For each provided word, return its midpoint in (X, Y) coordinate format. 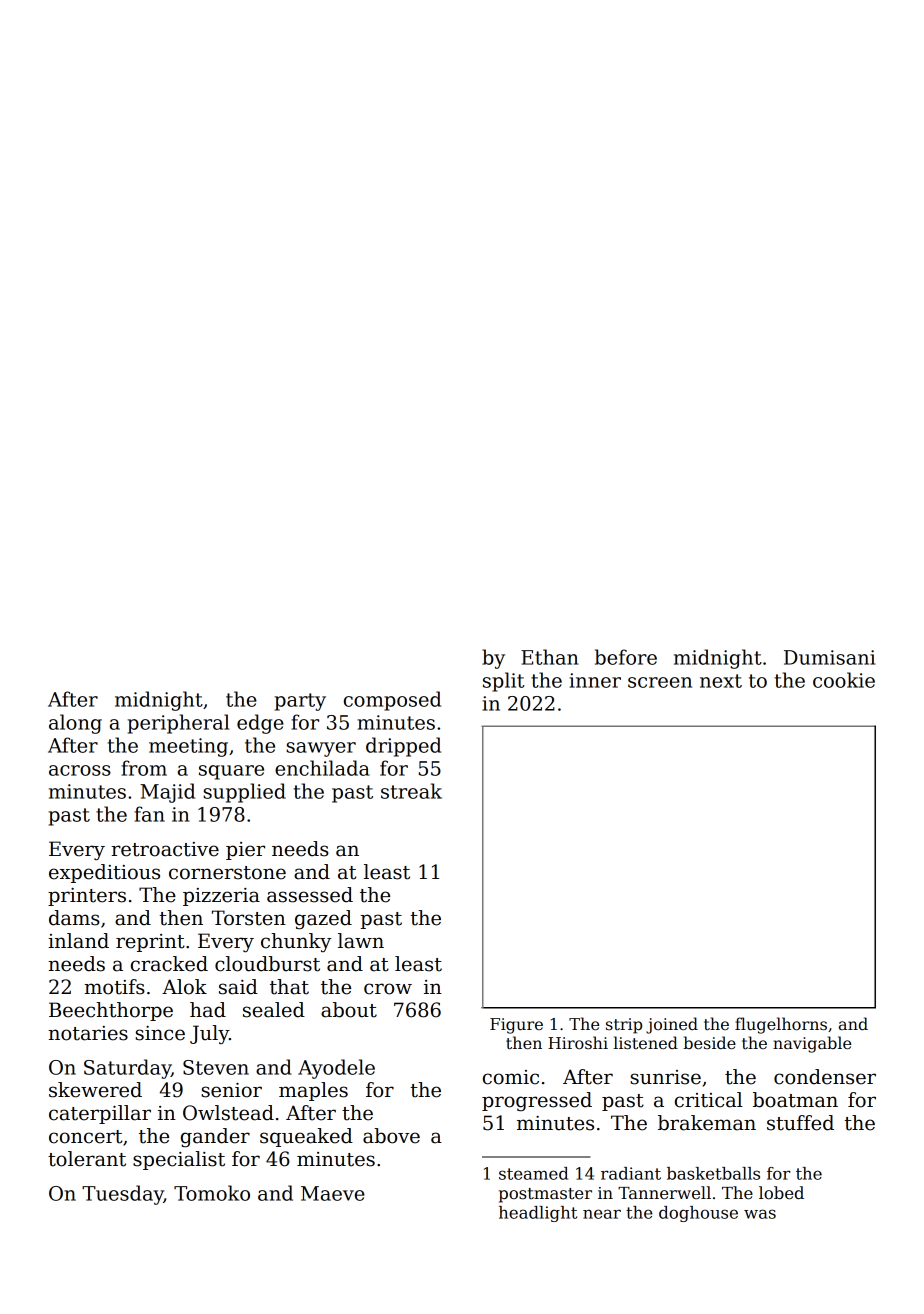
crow (388, 989)
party (300, 702)
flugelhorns (781, 1025)
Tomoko (212, 1193)
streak (411, 791)
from (144, 768)
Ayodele (336, 1069)
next (721, 681)
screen (660, 682)
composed (392, 701)
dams (74, 918)
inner (595, 680)
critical (709, 1100)
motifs (114, 987)
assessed (310, 895)
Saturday (127, 1069)
